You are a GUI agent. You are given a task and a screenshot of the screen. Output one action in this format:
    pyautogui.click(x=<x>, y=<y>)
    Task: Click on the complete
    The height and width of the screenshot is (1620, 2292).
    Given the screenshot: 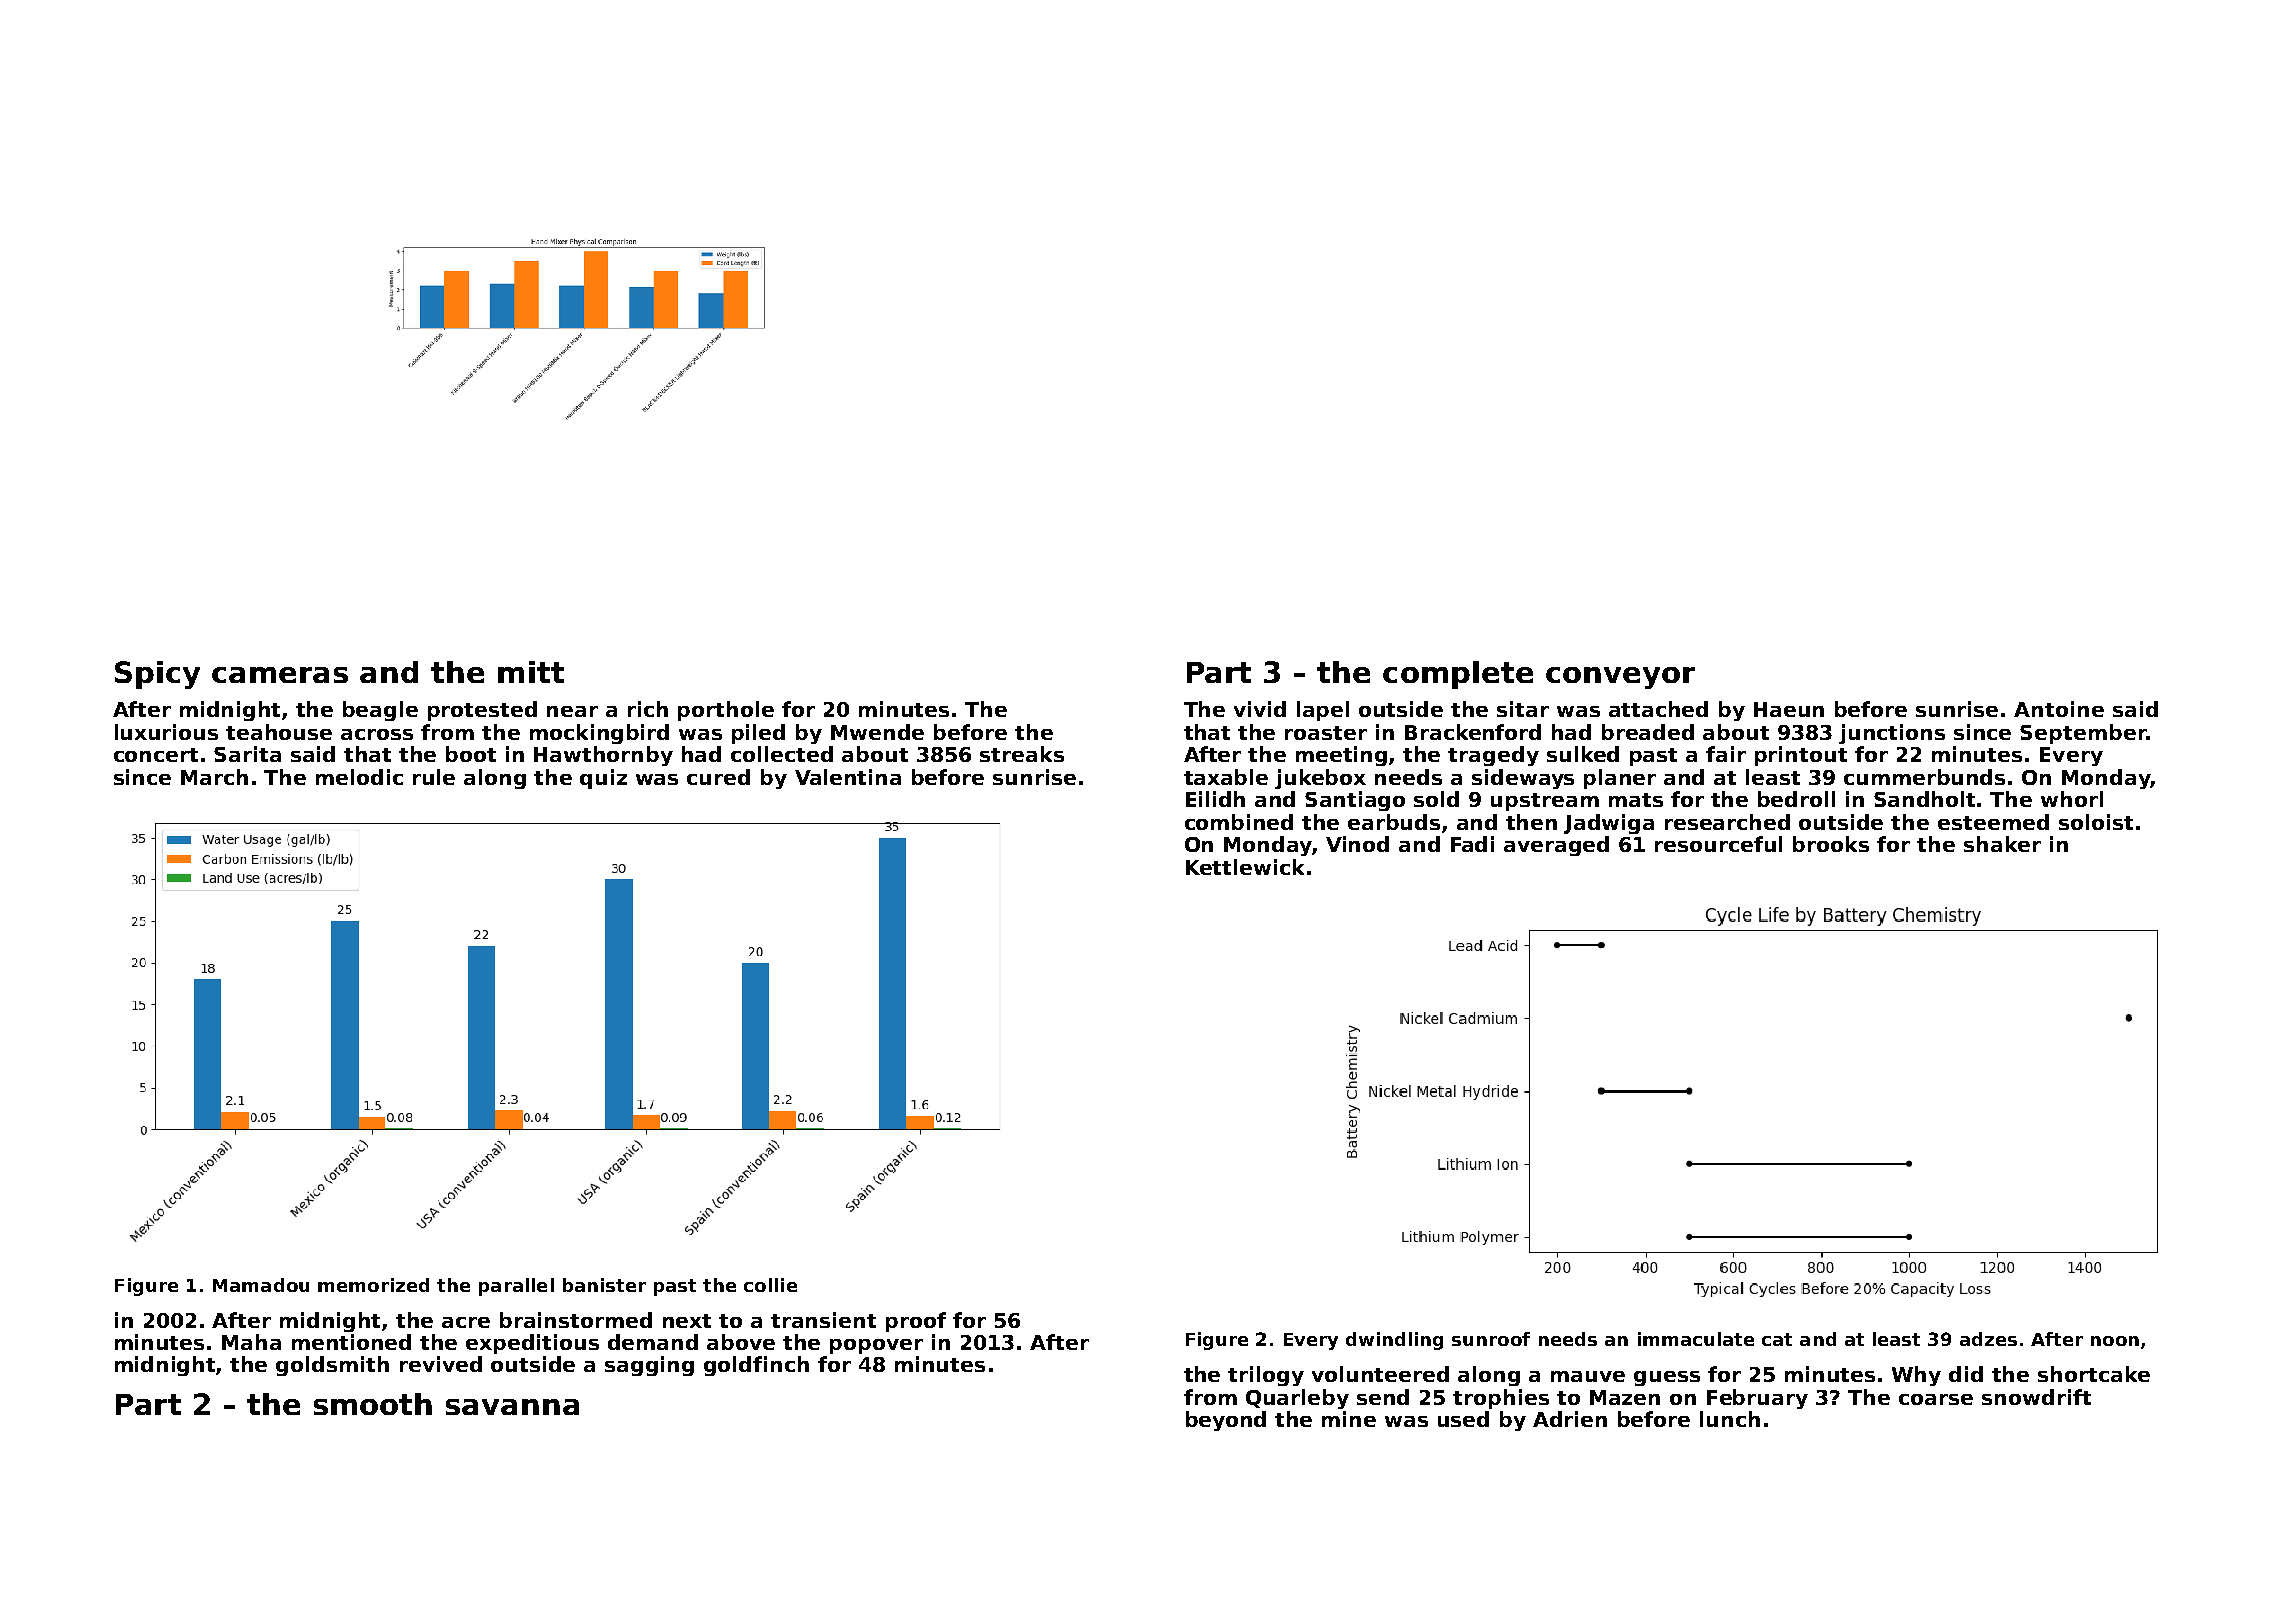 What is the action you would take?
    pyautogui.click(x=1458, y=675)
